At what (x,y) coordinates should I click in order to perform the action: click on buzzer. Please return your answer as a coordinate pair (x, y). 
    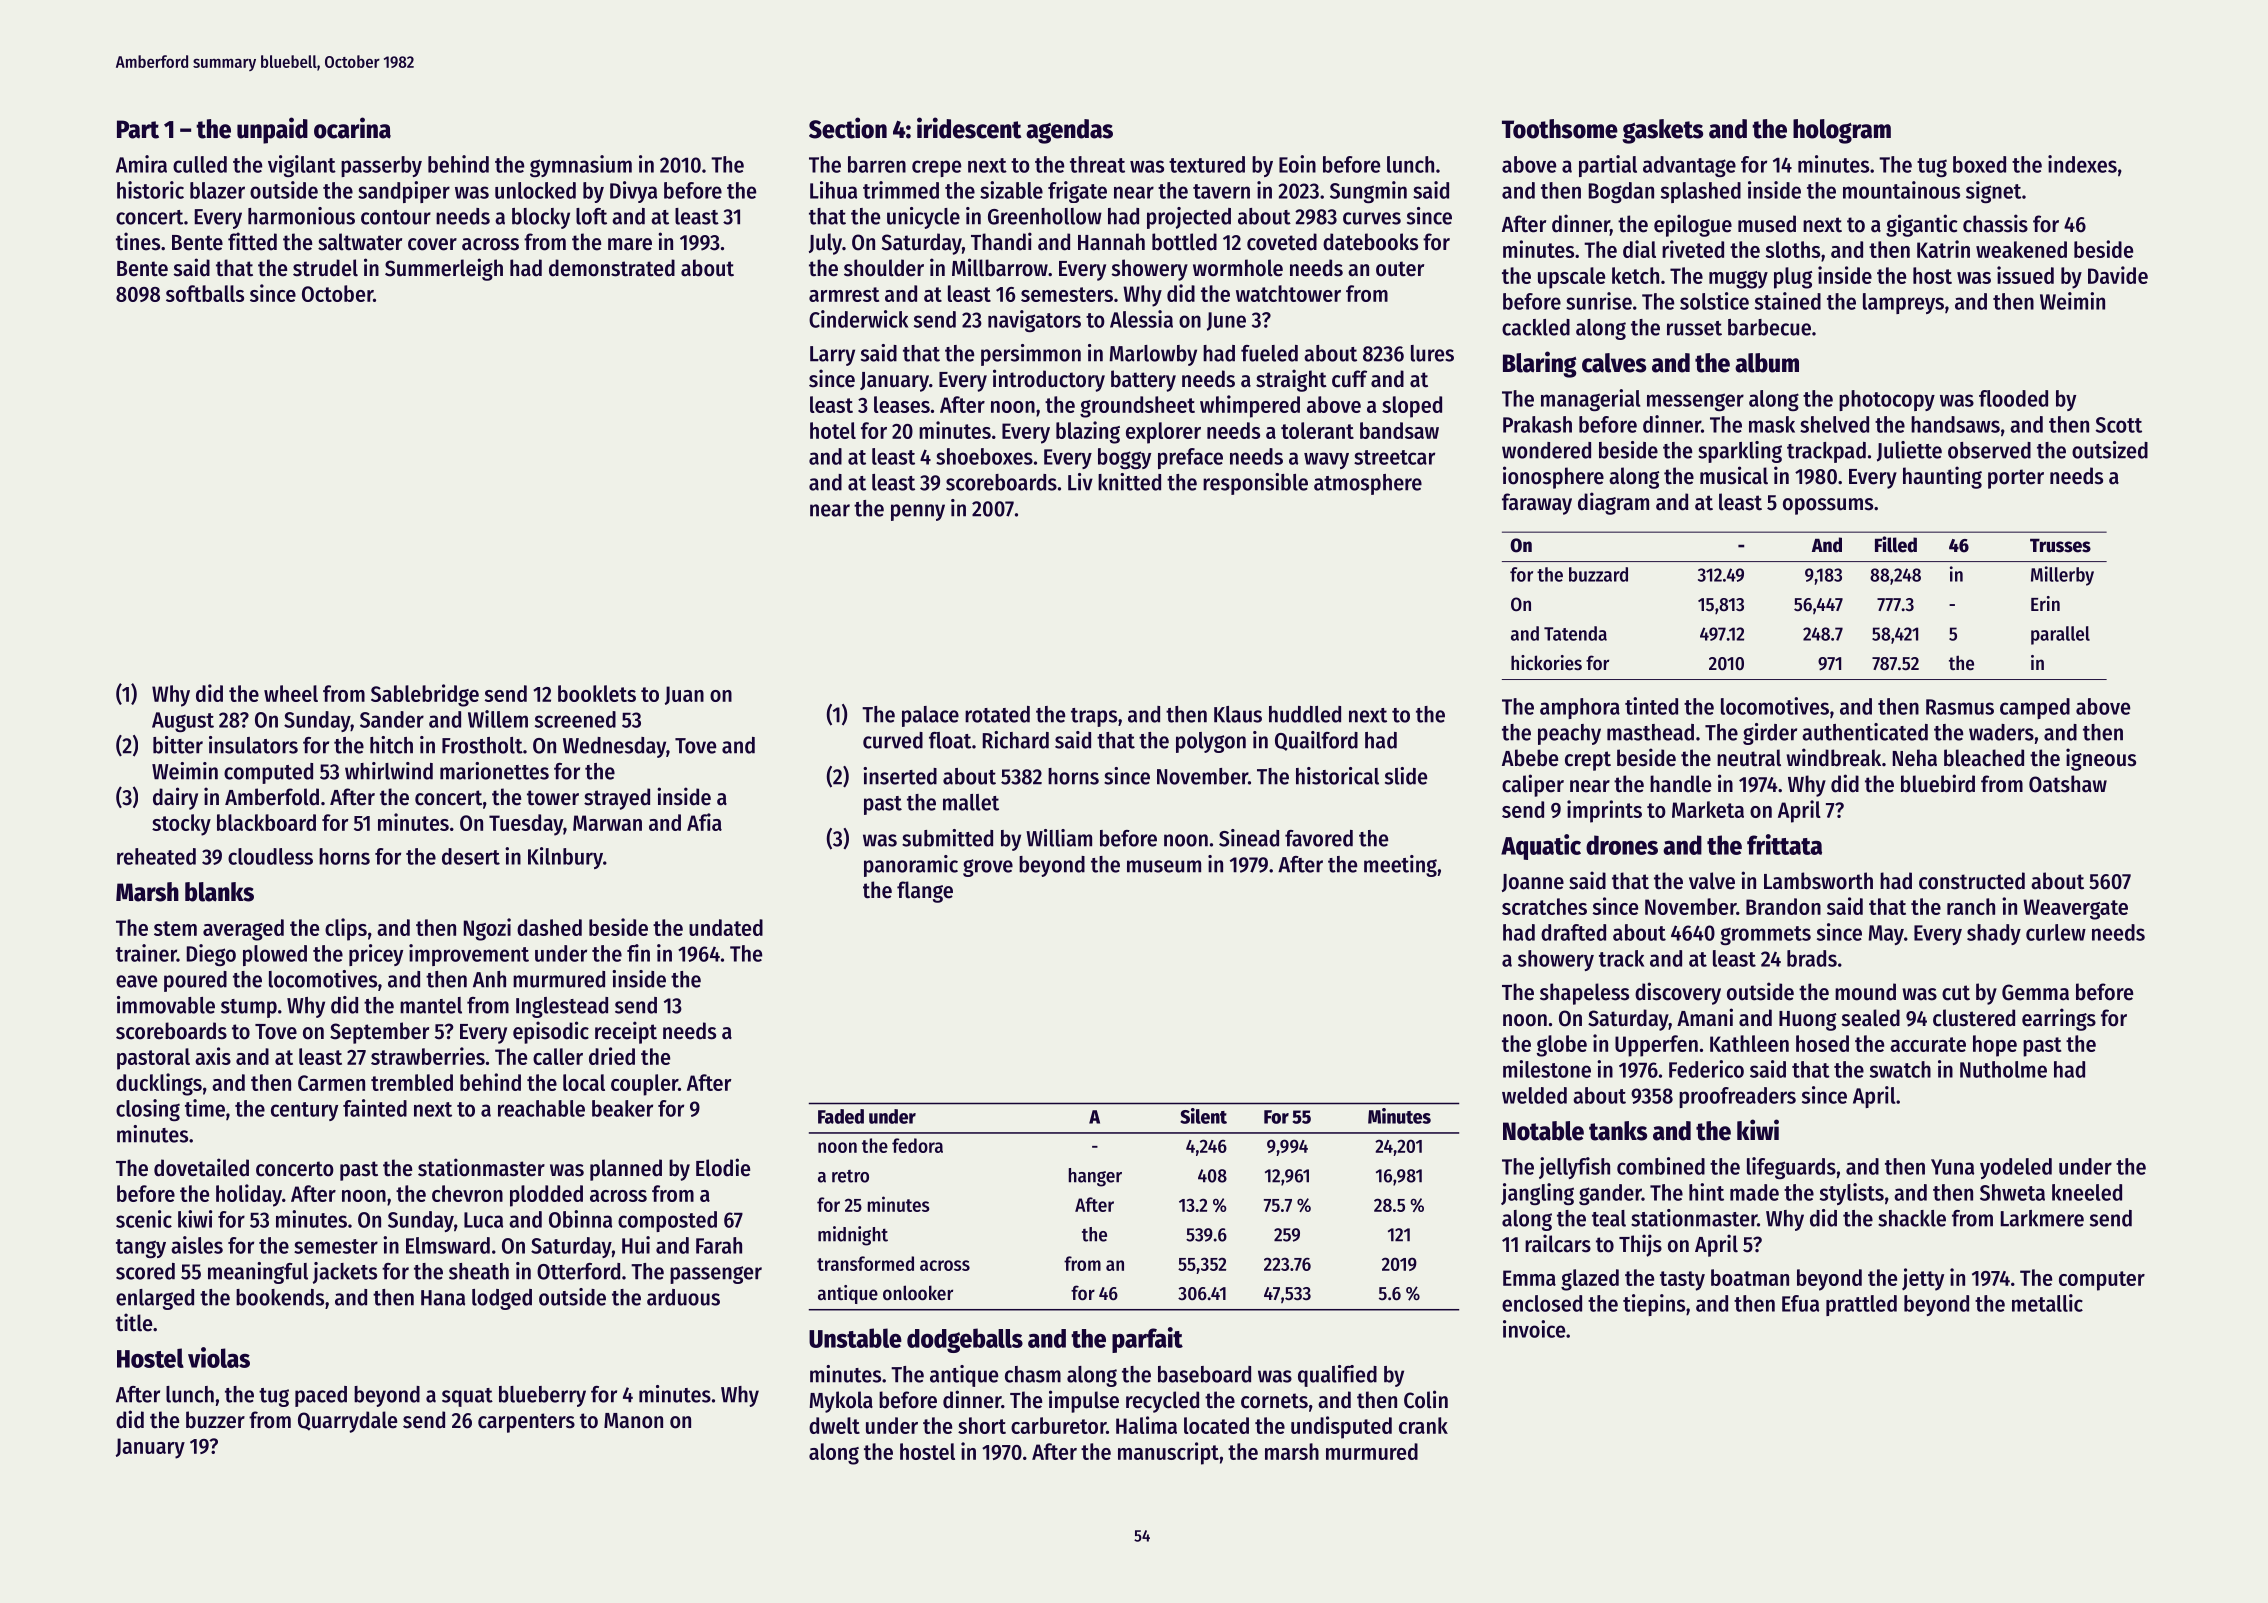
    Looking at the image, I should click on (215, 1420).
